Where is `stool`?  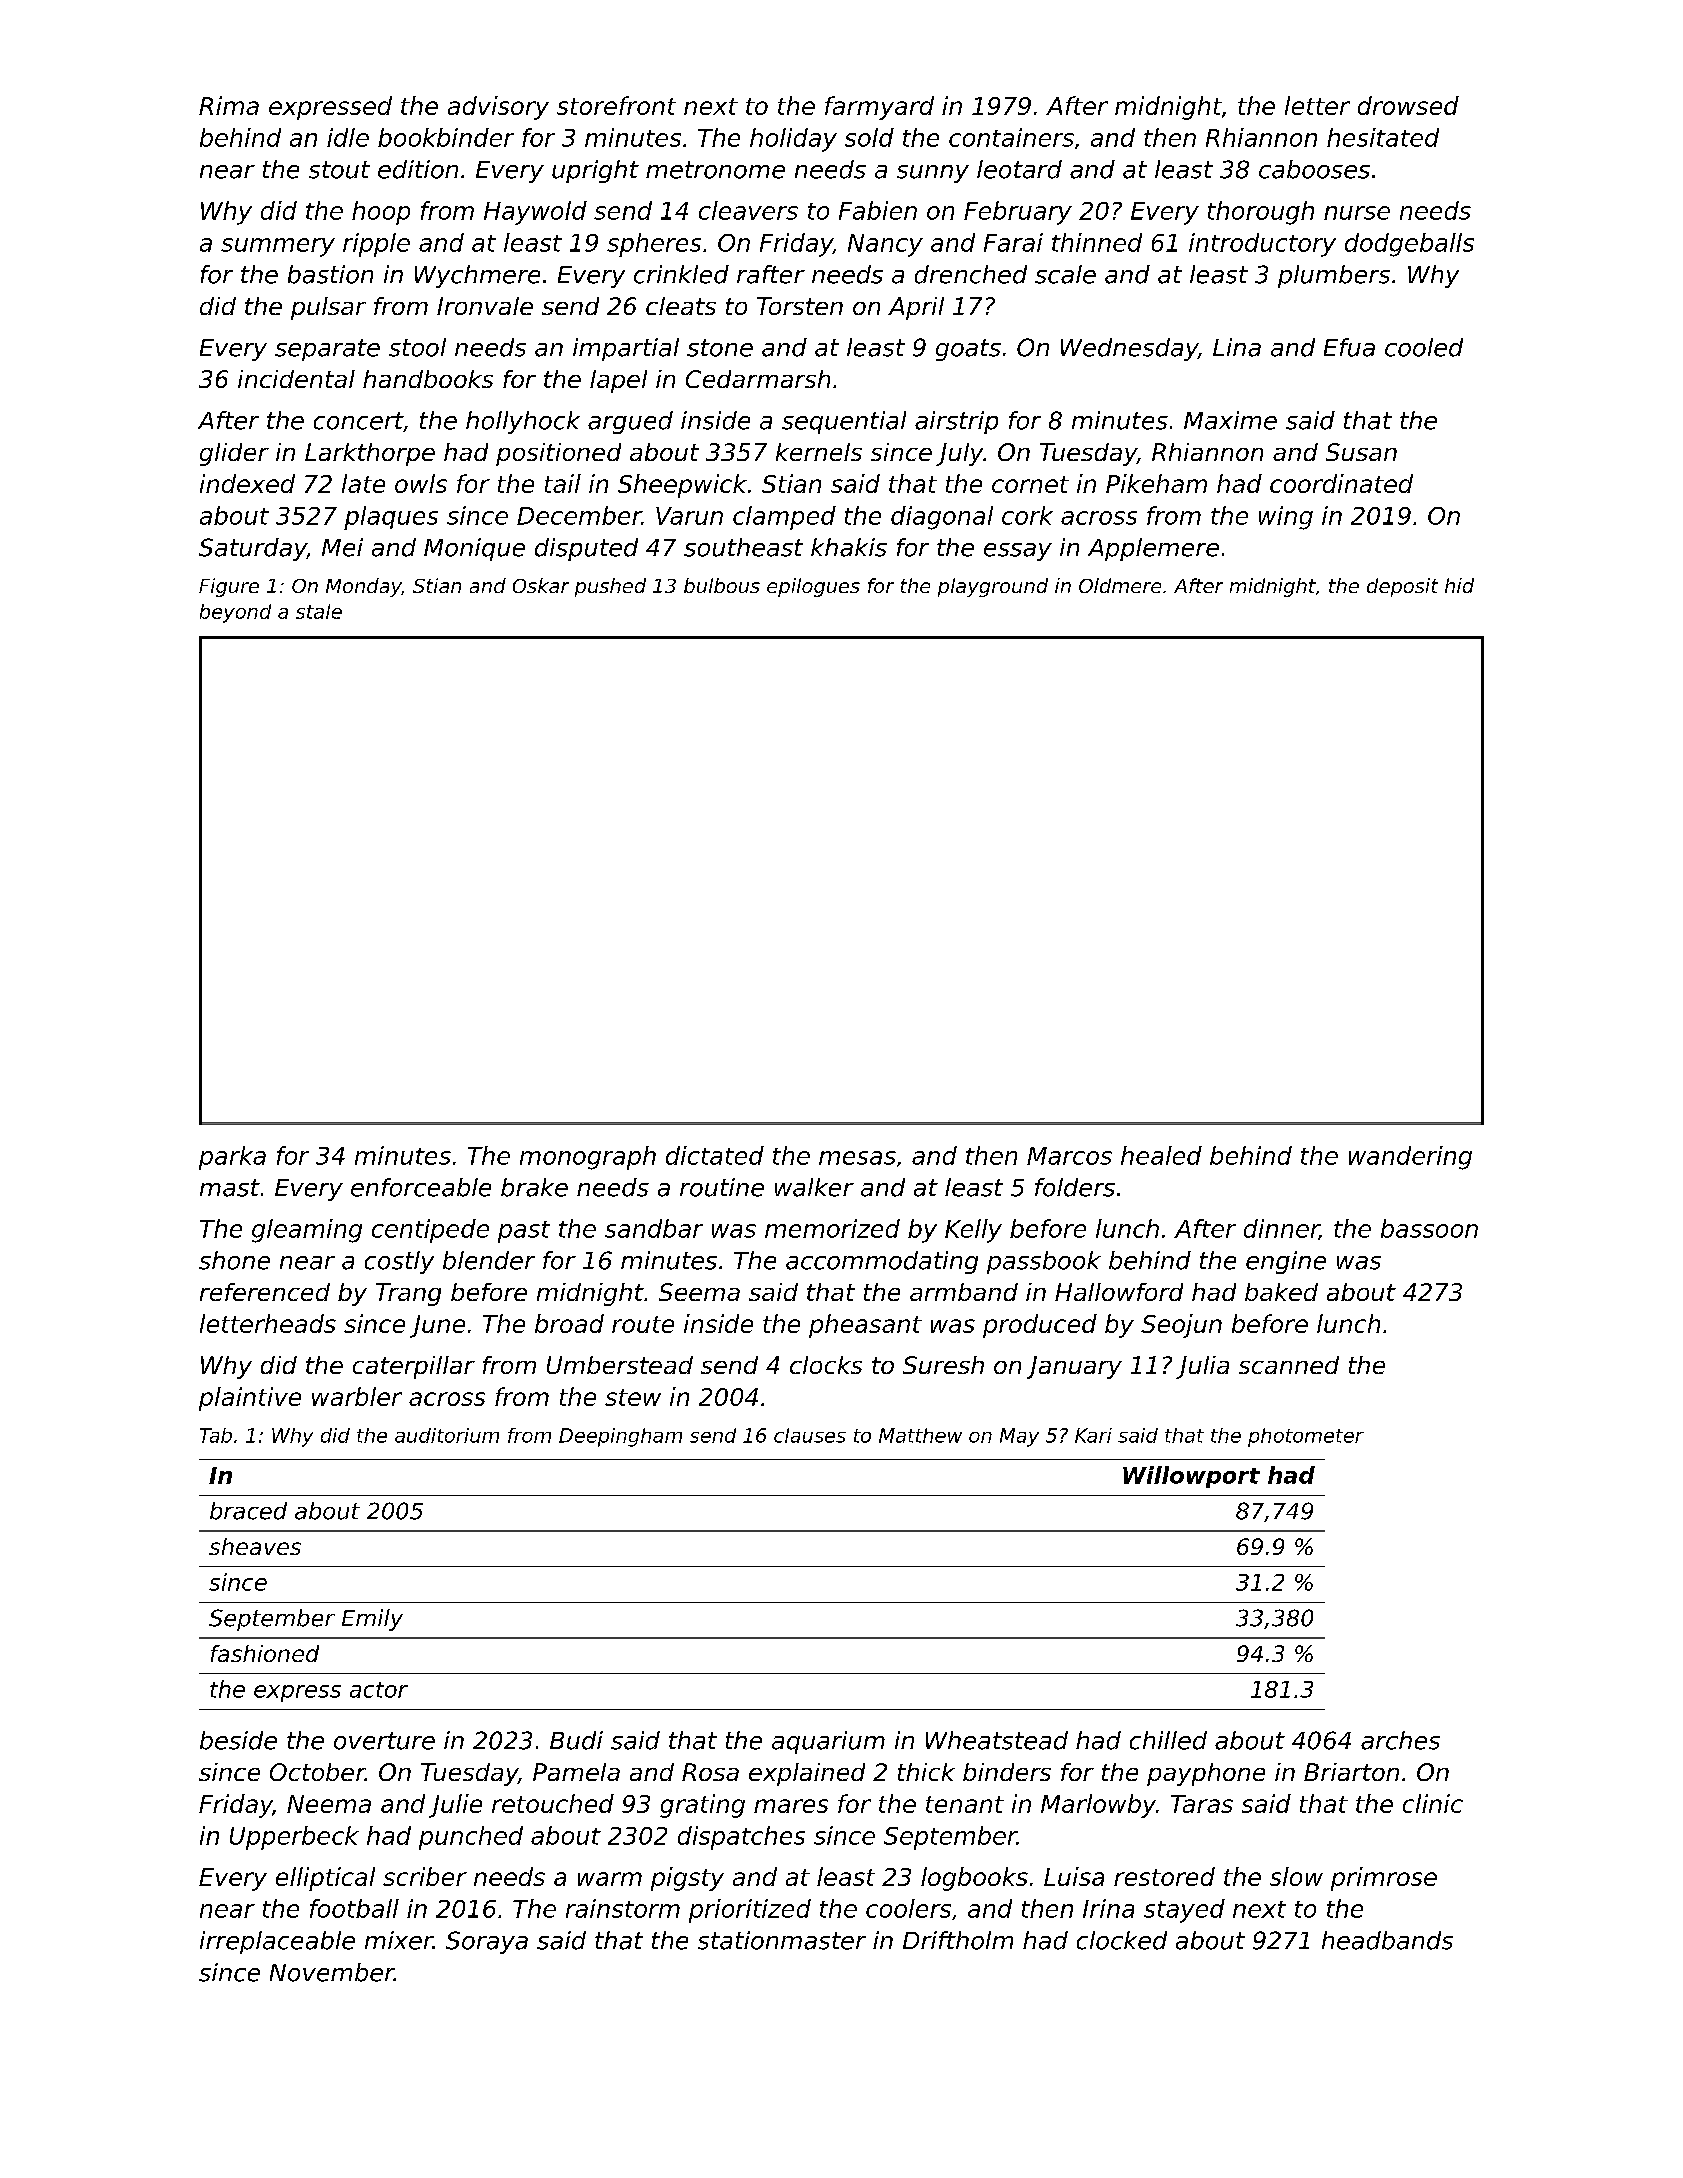
stool is located at coordinates (417, 347).
